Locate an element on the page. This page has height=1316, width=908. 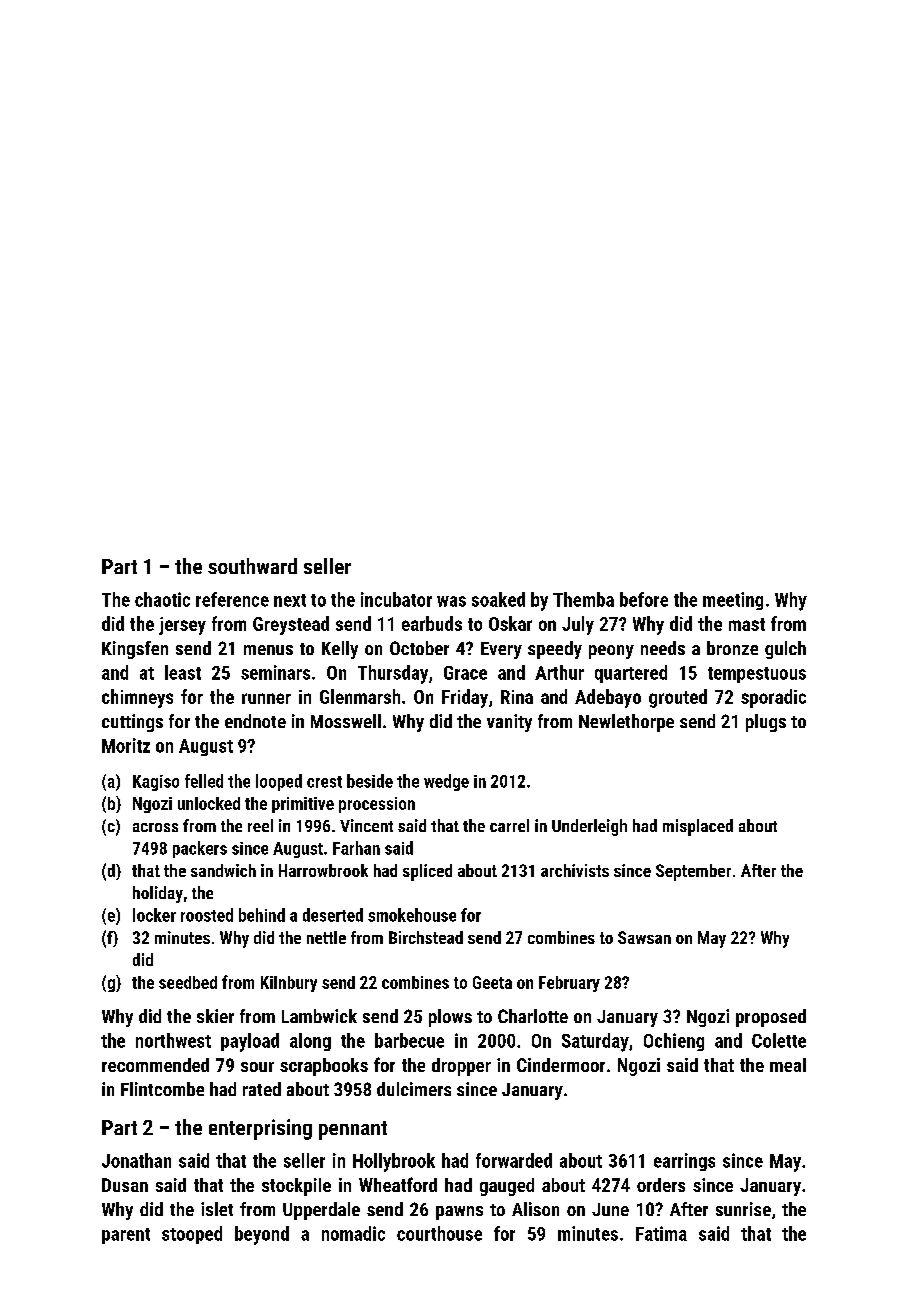
Dusan is located at coordinates (125, 1185).
